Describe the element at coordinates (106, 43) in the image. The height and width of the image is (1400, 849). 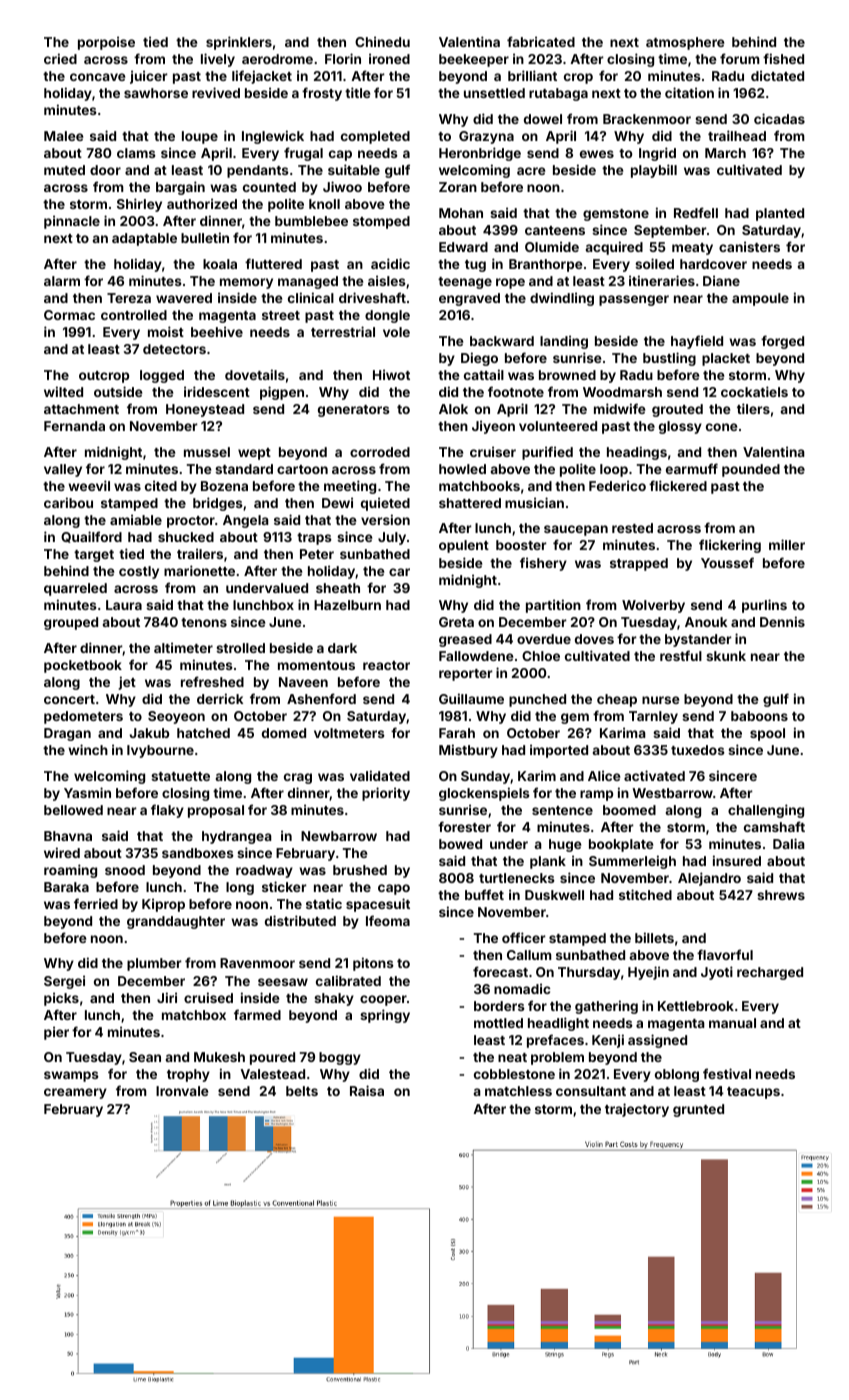
I see `porpoise` at that location.
